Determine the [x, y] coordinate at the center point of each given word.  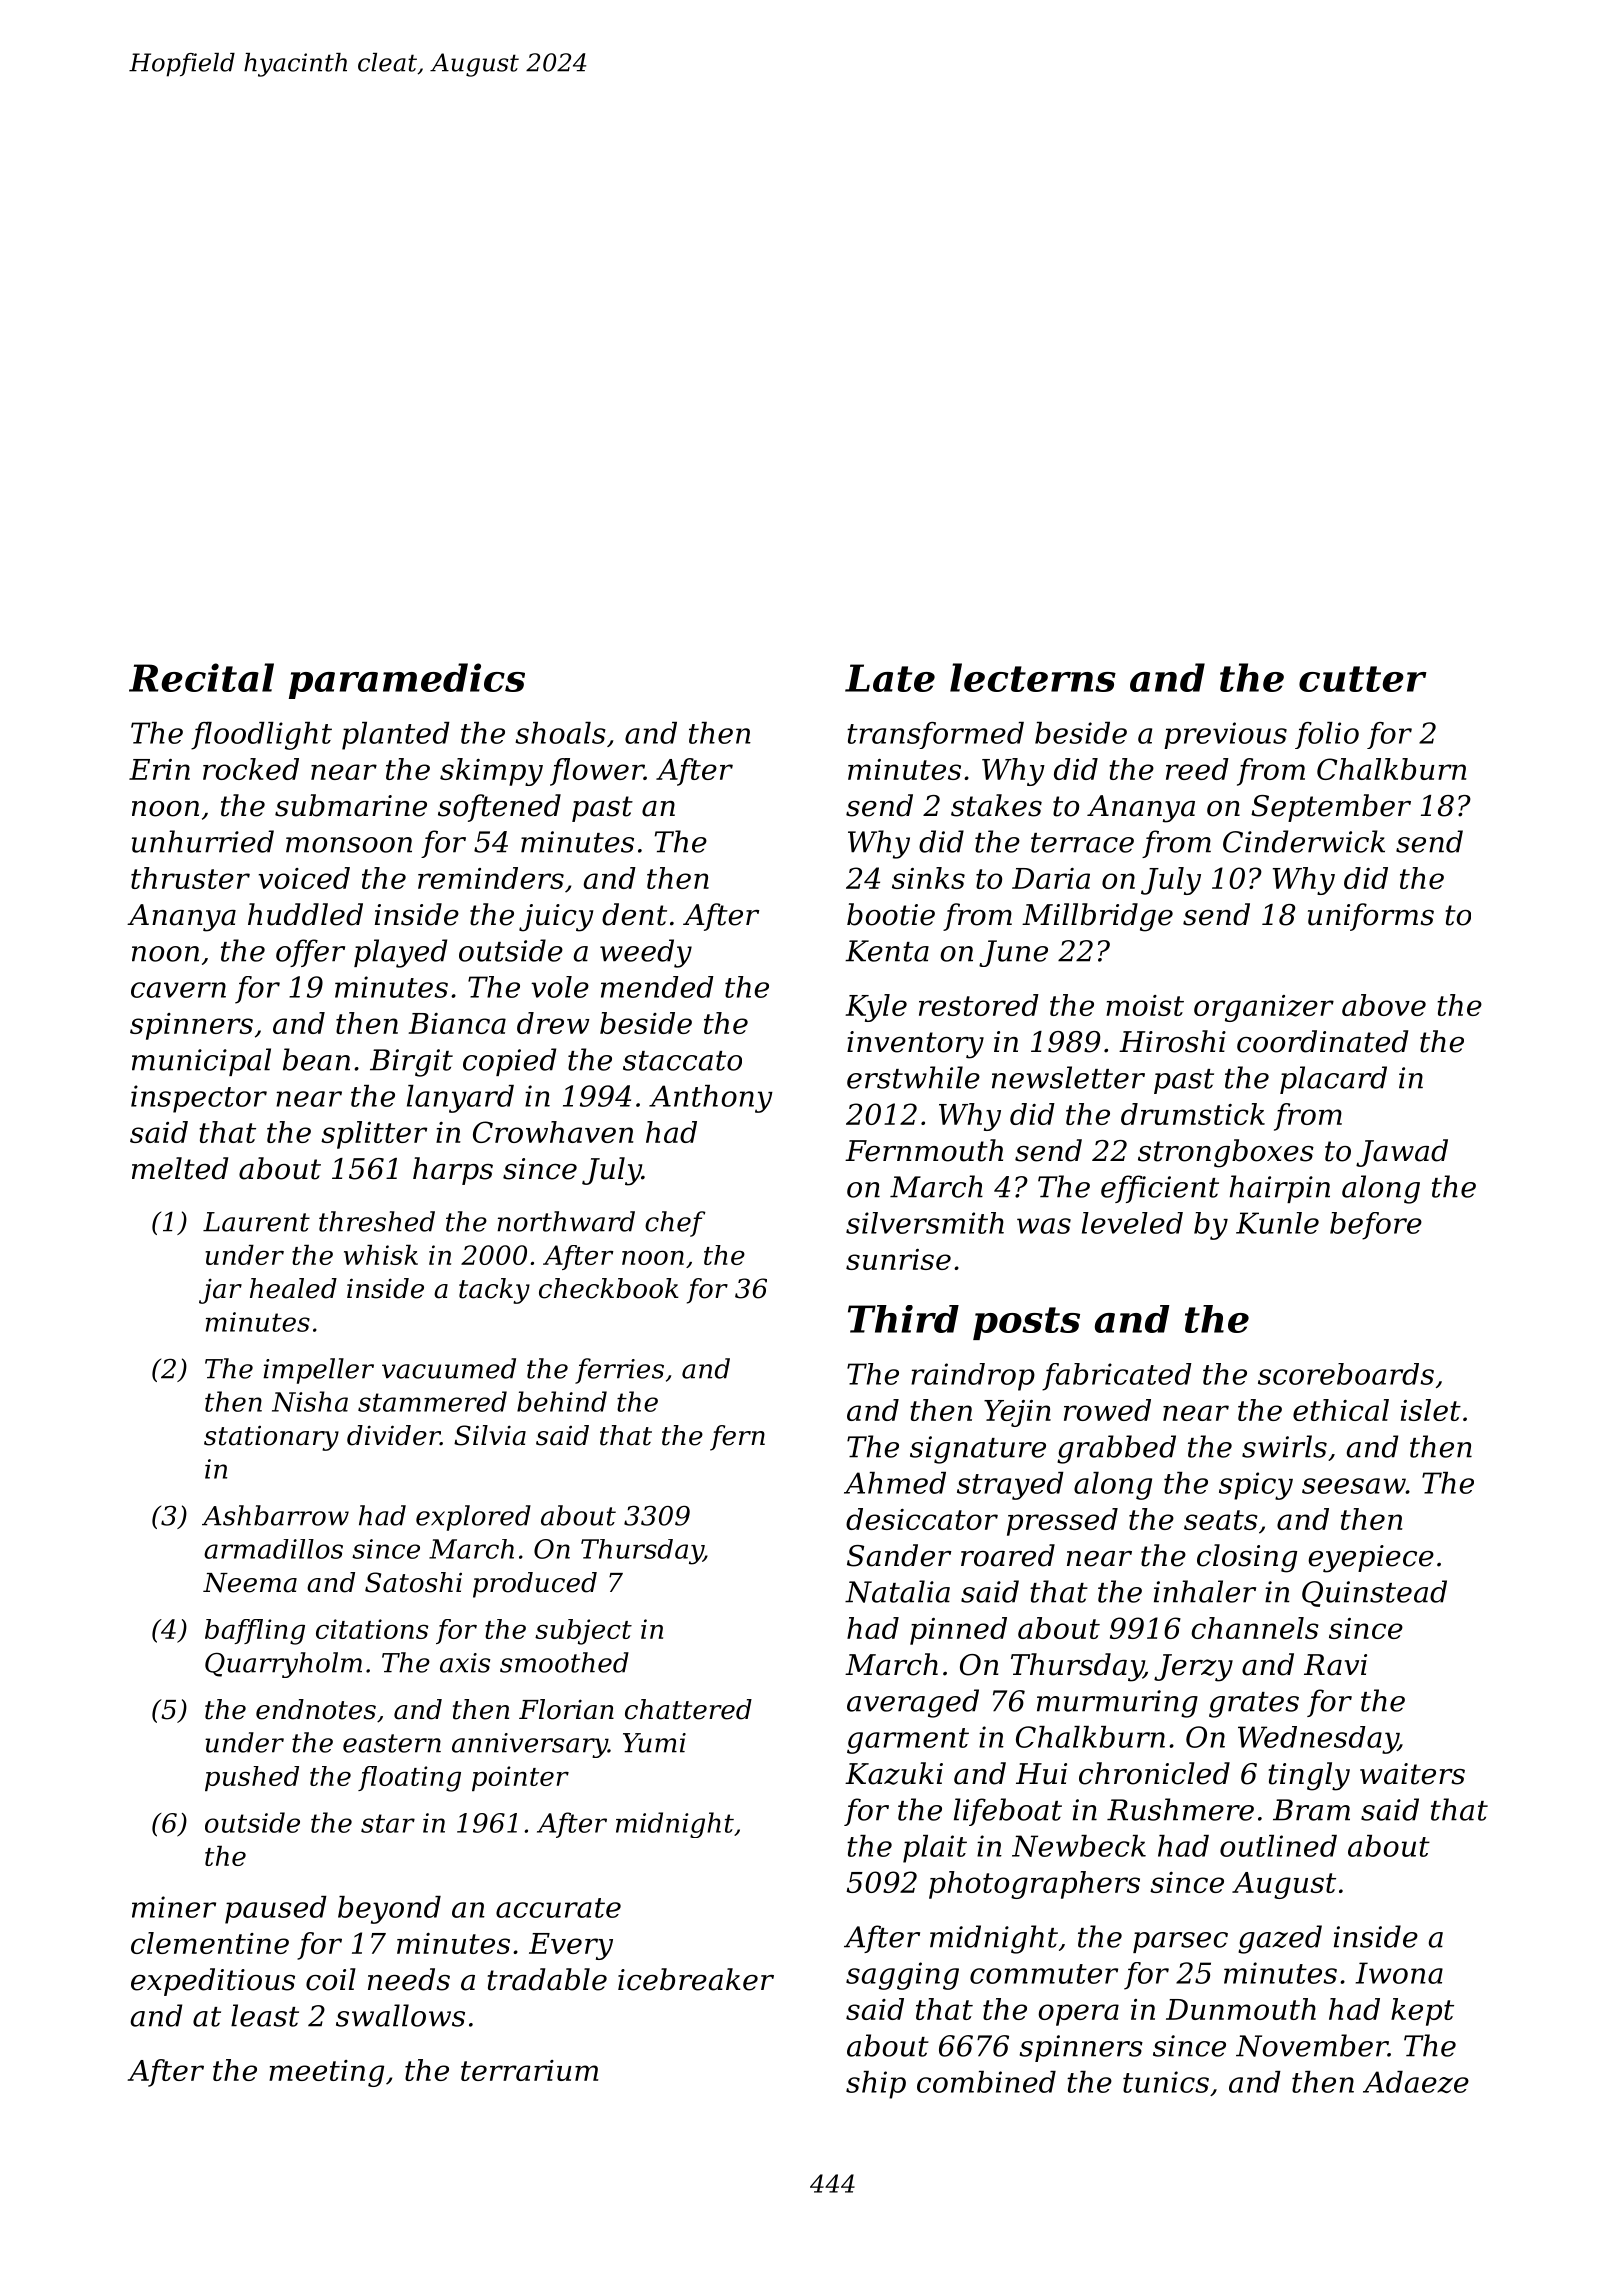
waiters [1412, 1774]
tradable [547, 1979]
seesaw [1354, 1486]
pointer [520, 1778]
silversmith [925, 1223]
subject [583, 1632]
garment [908, 1741]
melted [180, 1168]
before [1376, 1226]
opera [1078, 2015]
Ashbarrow [275, 1515]
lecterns [1033, 677]
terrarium [529, 2070]
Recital [201, 677]
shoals [560, 733]
